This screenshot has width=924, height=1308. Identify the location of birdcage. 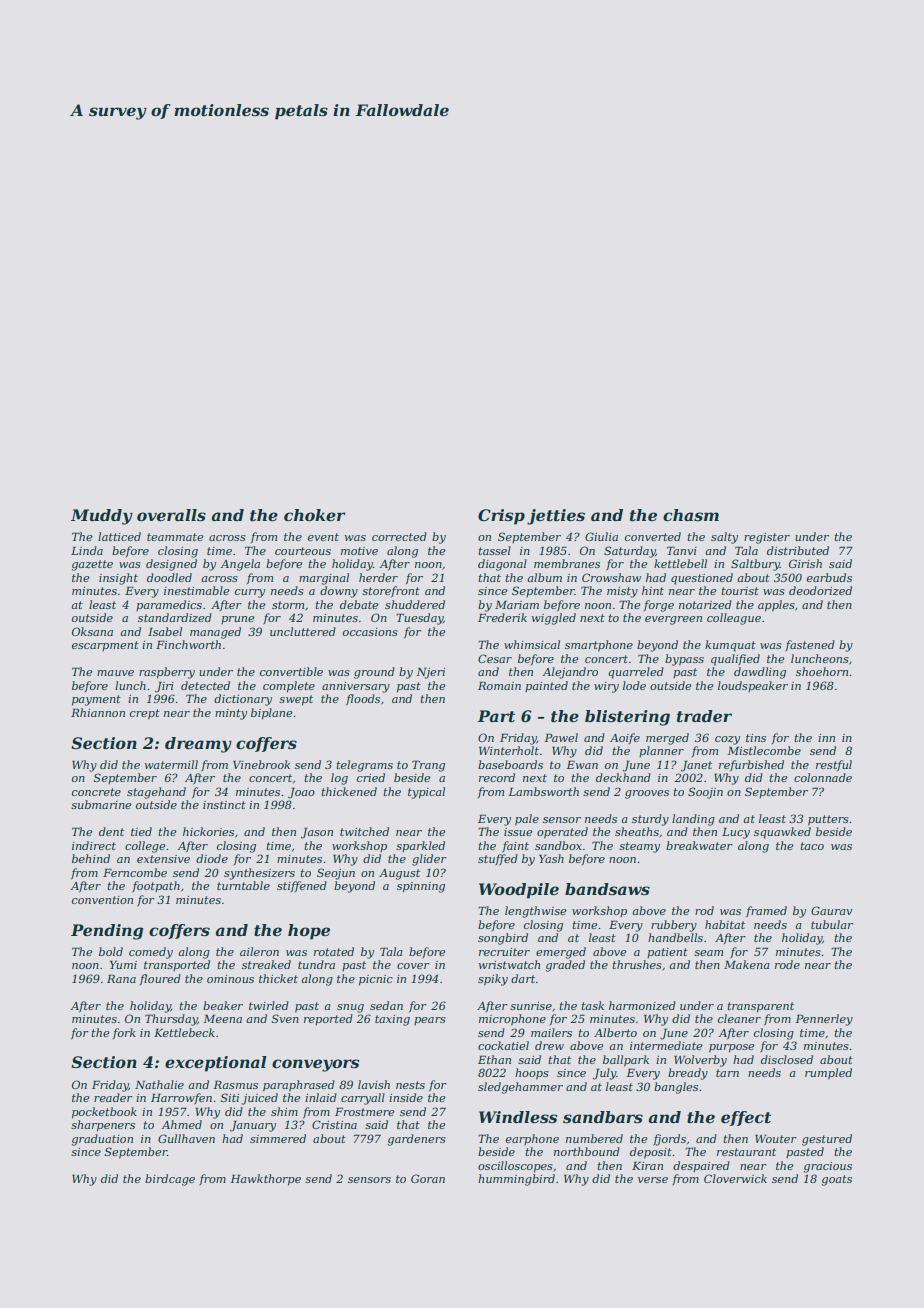
(170, 1180).
